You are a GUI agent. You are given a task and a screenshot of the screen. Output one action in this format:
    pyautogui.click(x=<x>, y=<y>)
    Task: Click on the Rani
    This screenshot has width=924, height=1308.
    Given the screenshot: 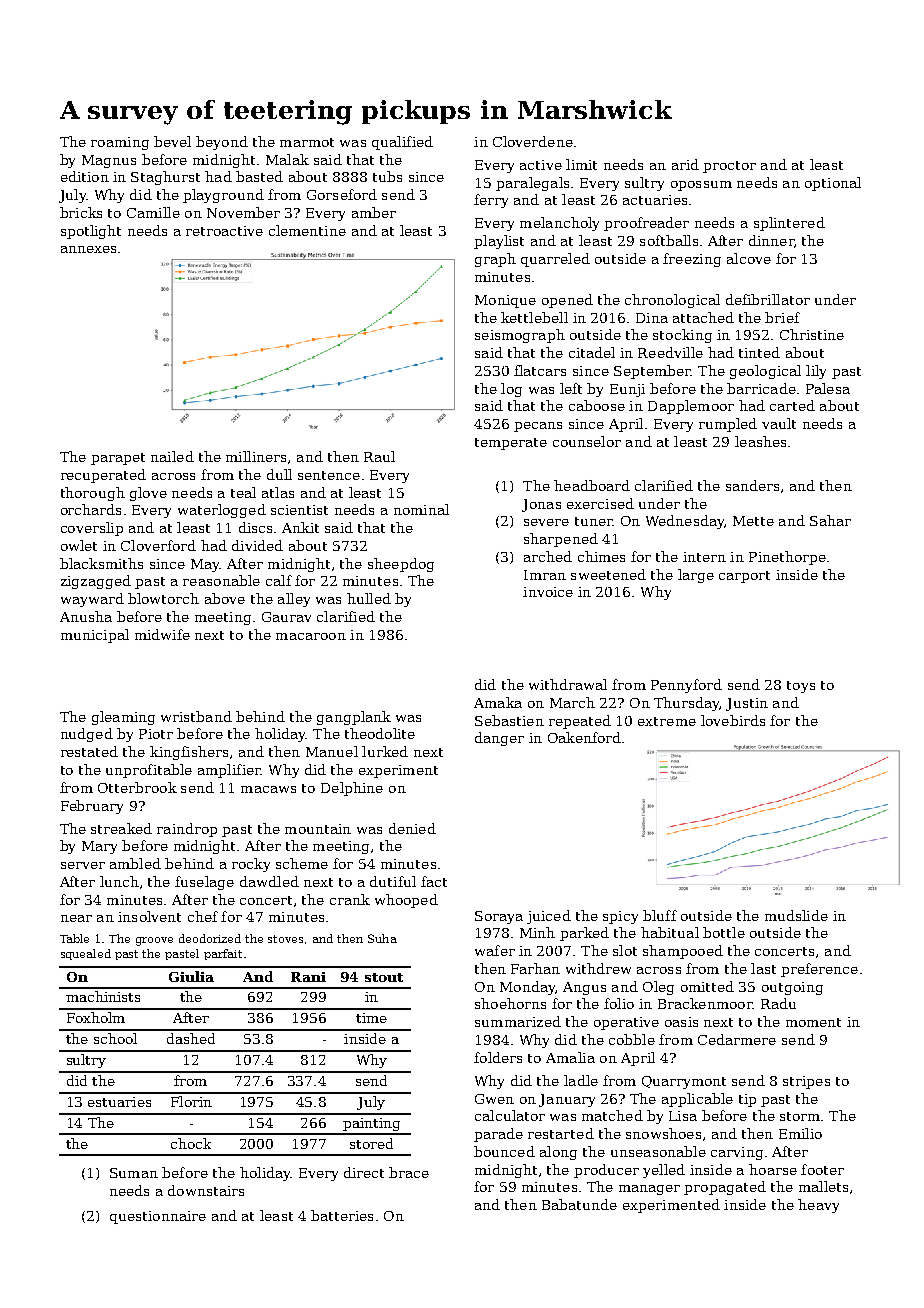 What is the action you would take?
    pyautogui.click(x=308, y=977)
